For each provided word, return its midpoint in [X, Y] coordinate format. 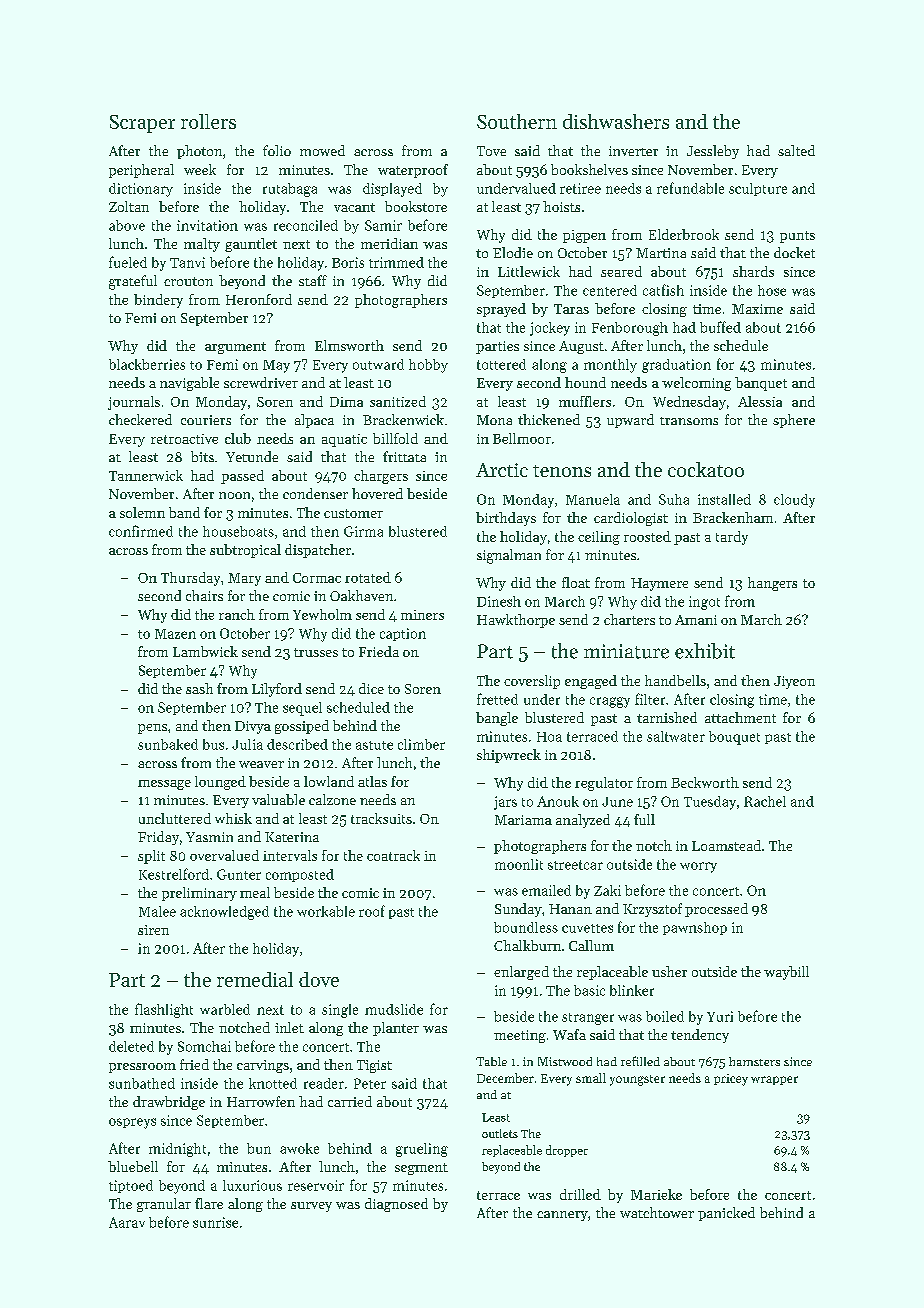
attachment [740, 717]
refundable [690, 188]
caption [403, 634]
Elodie [513, 252]
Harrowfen [261, 1101]
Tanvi [187, 262]
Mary [244, 579]
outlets [500, 1133]
